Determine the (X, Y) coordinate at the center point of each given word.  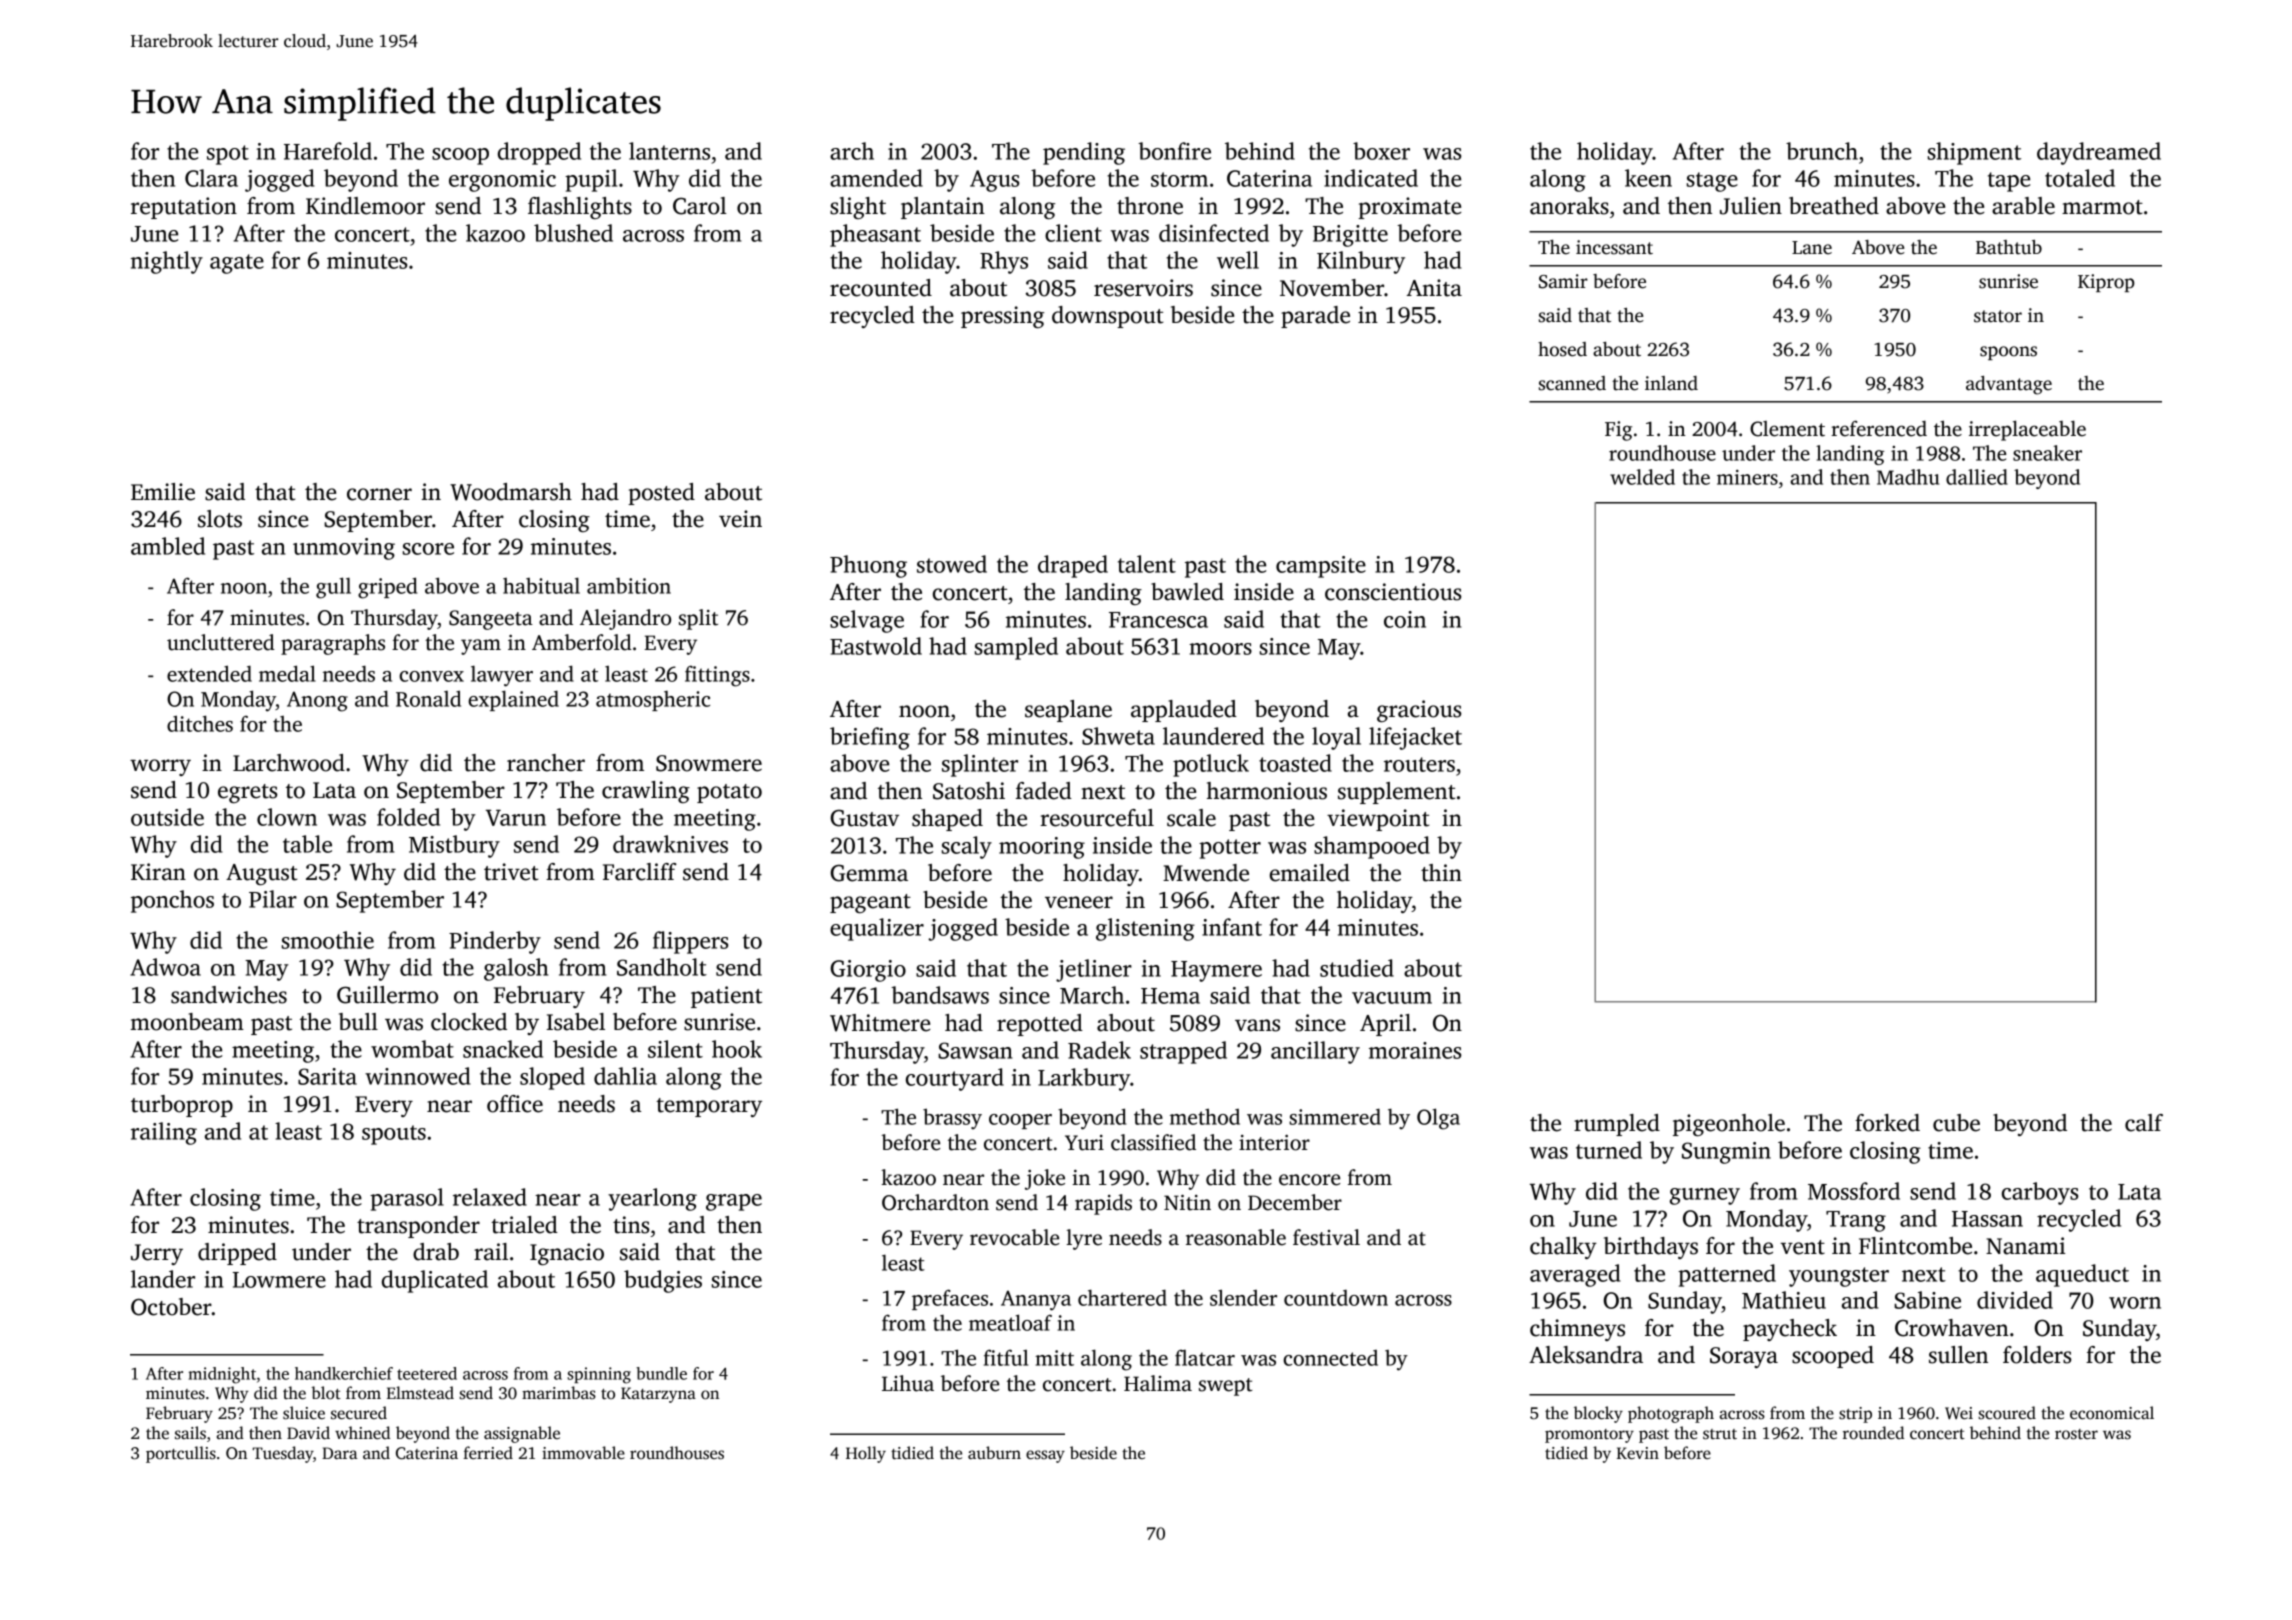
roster (2076, 1434)
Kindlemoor (365, 206)
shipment (1974, 153)
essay (1045, 1456)
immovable (583, 1453)
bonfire (1174, 151)
